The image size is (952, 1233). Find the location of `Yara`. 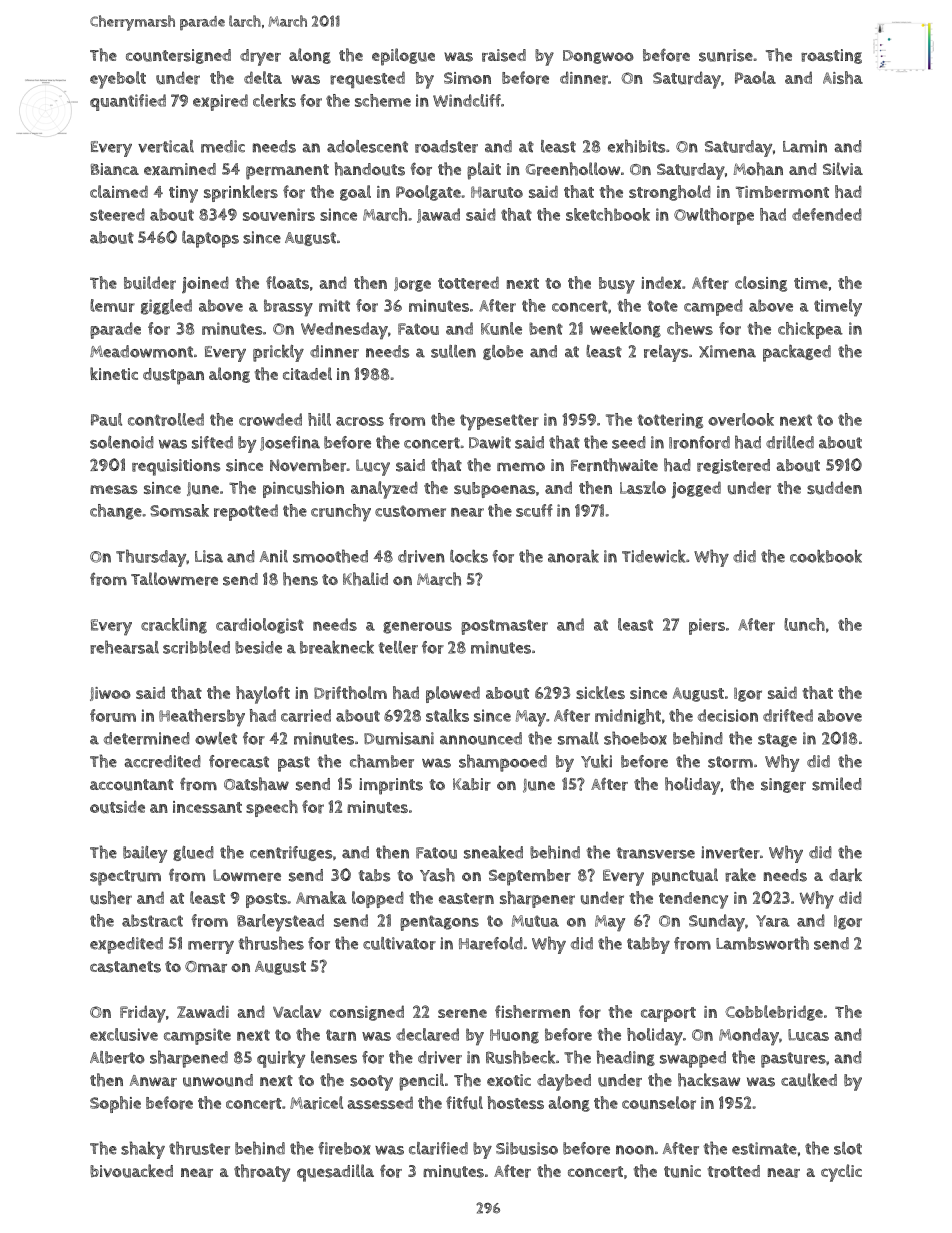

Yara is located at coordinates (773, 921).
